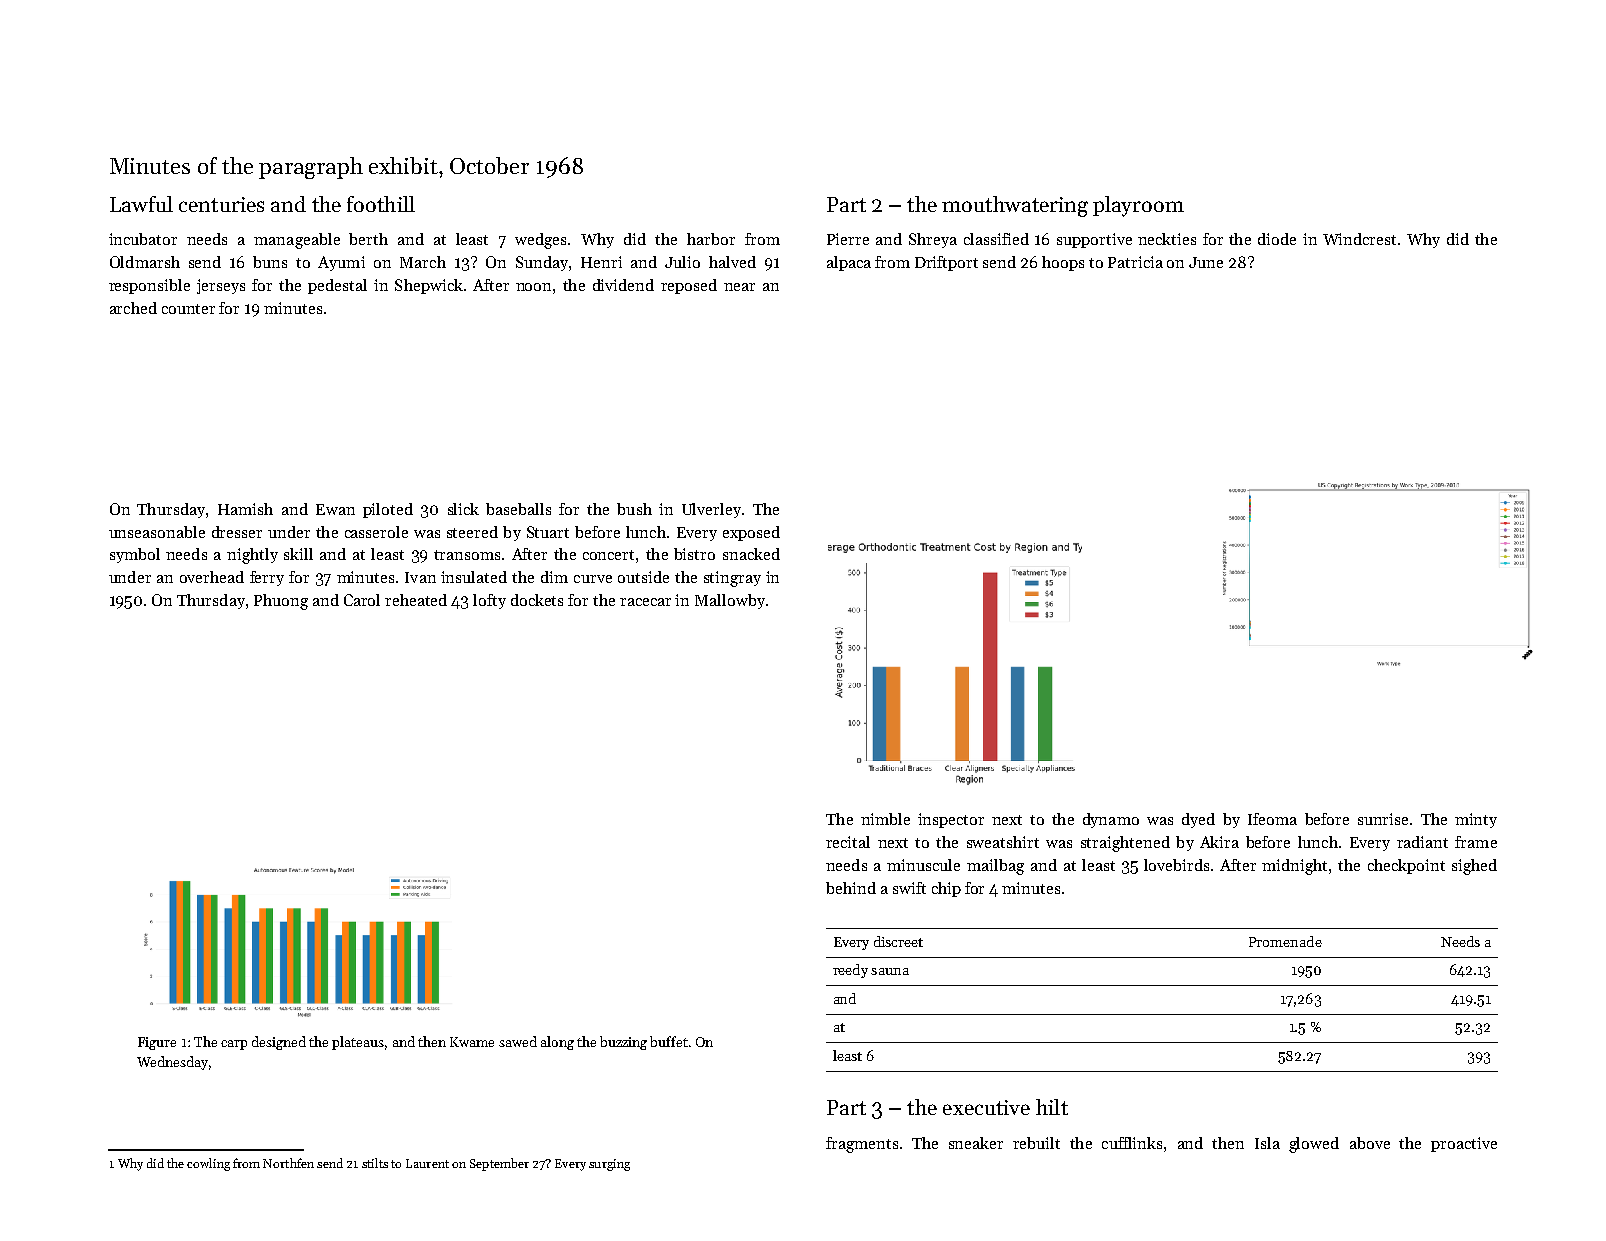 The height and width of the image is (1241, 1606). I want to click on Phuong, so click(281, 602).
